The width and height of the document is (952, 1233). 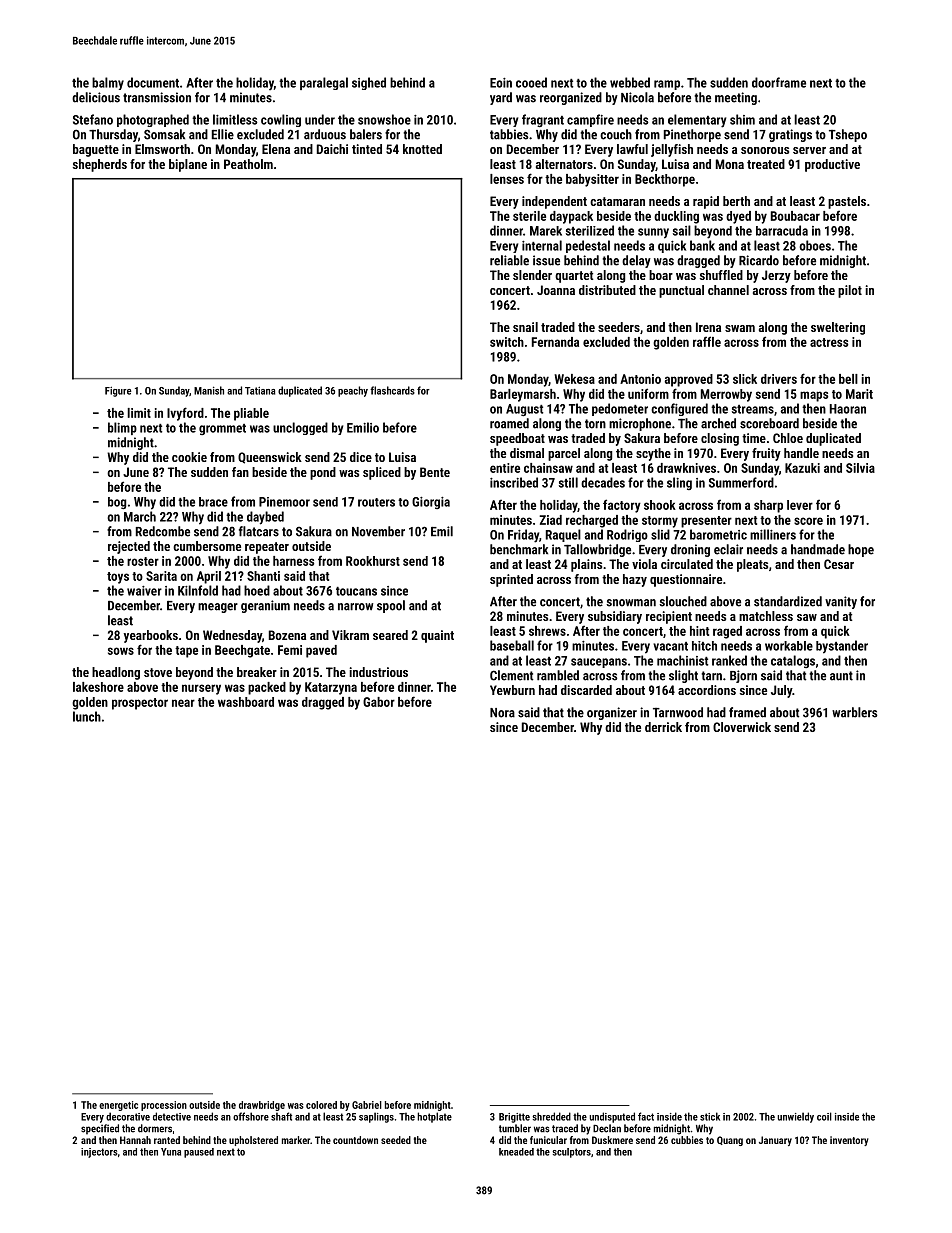 I want to click on kneaded, so click(x=516, y=1152).
